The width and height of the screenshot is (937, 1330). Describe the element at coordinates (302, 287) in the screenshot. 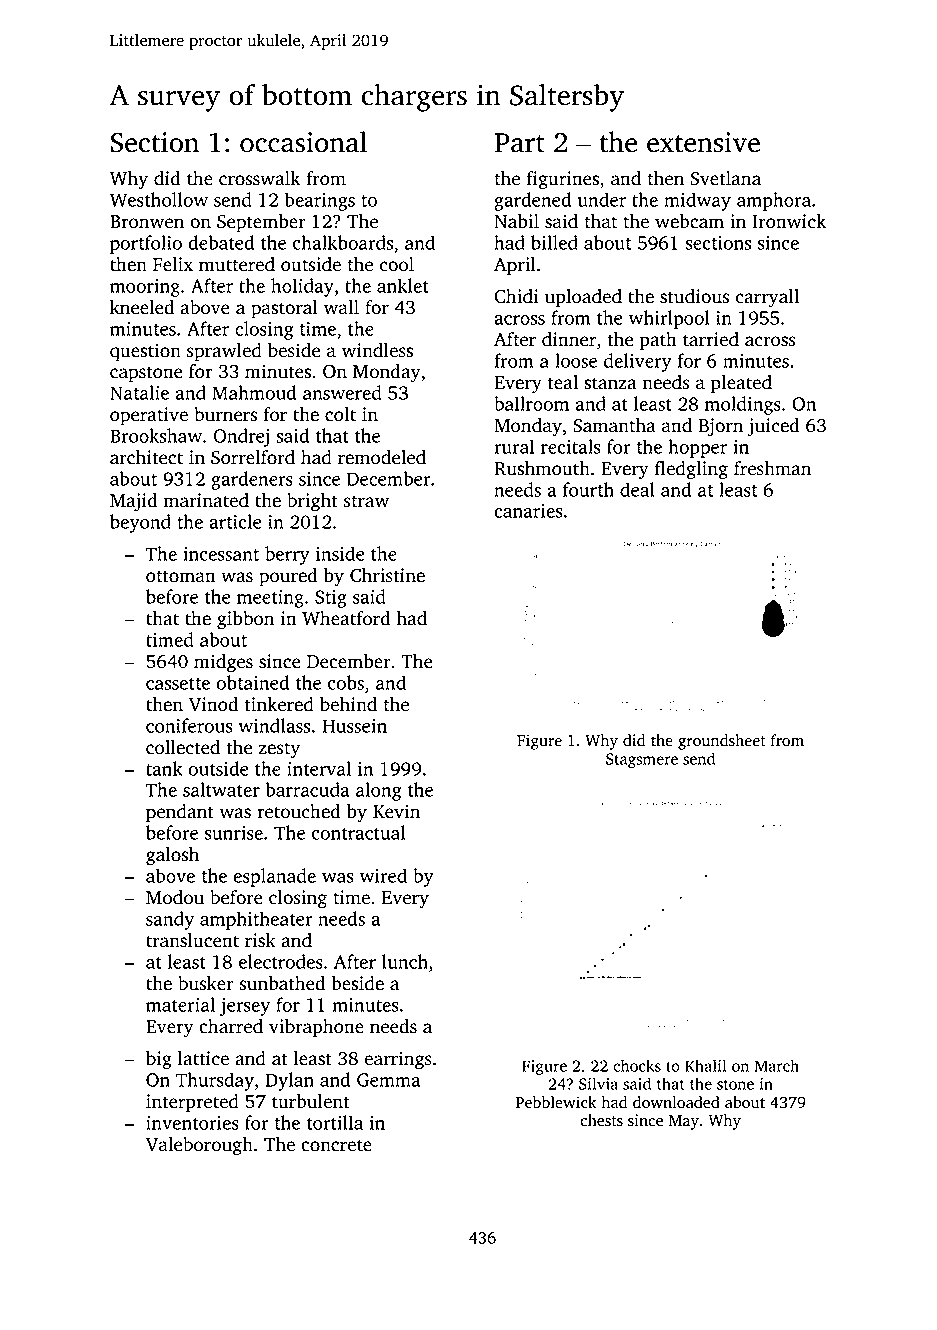

I see `holiday` at that location.
